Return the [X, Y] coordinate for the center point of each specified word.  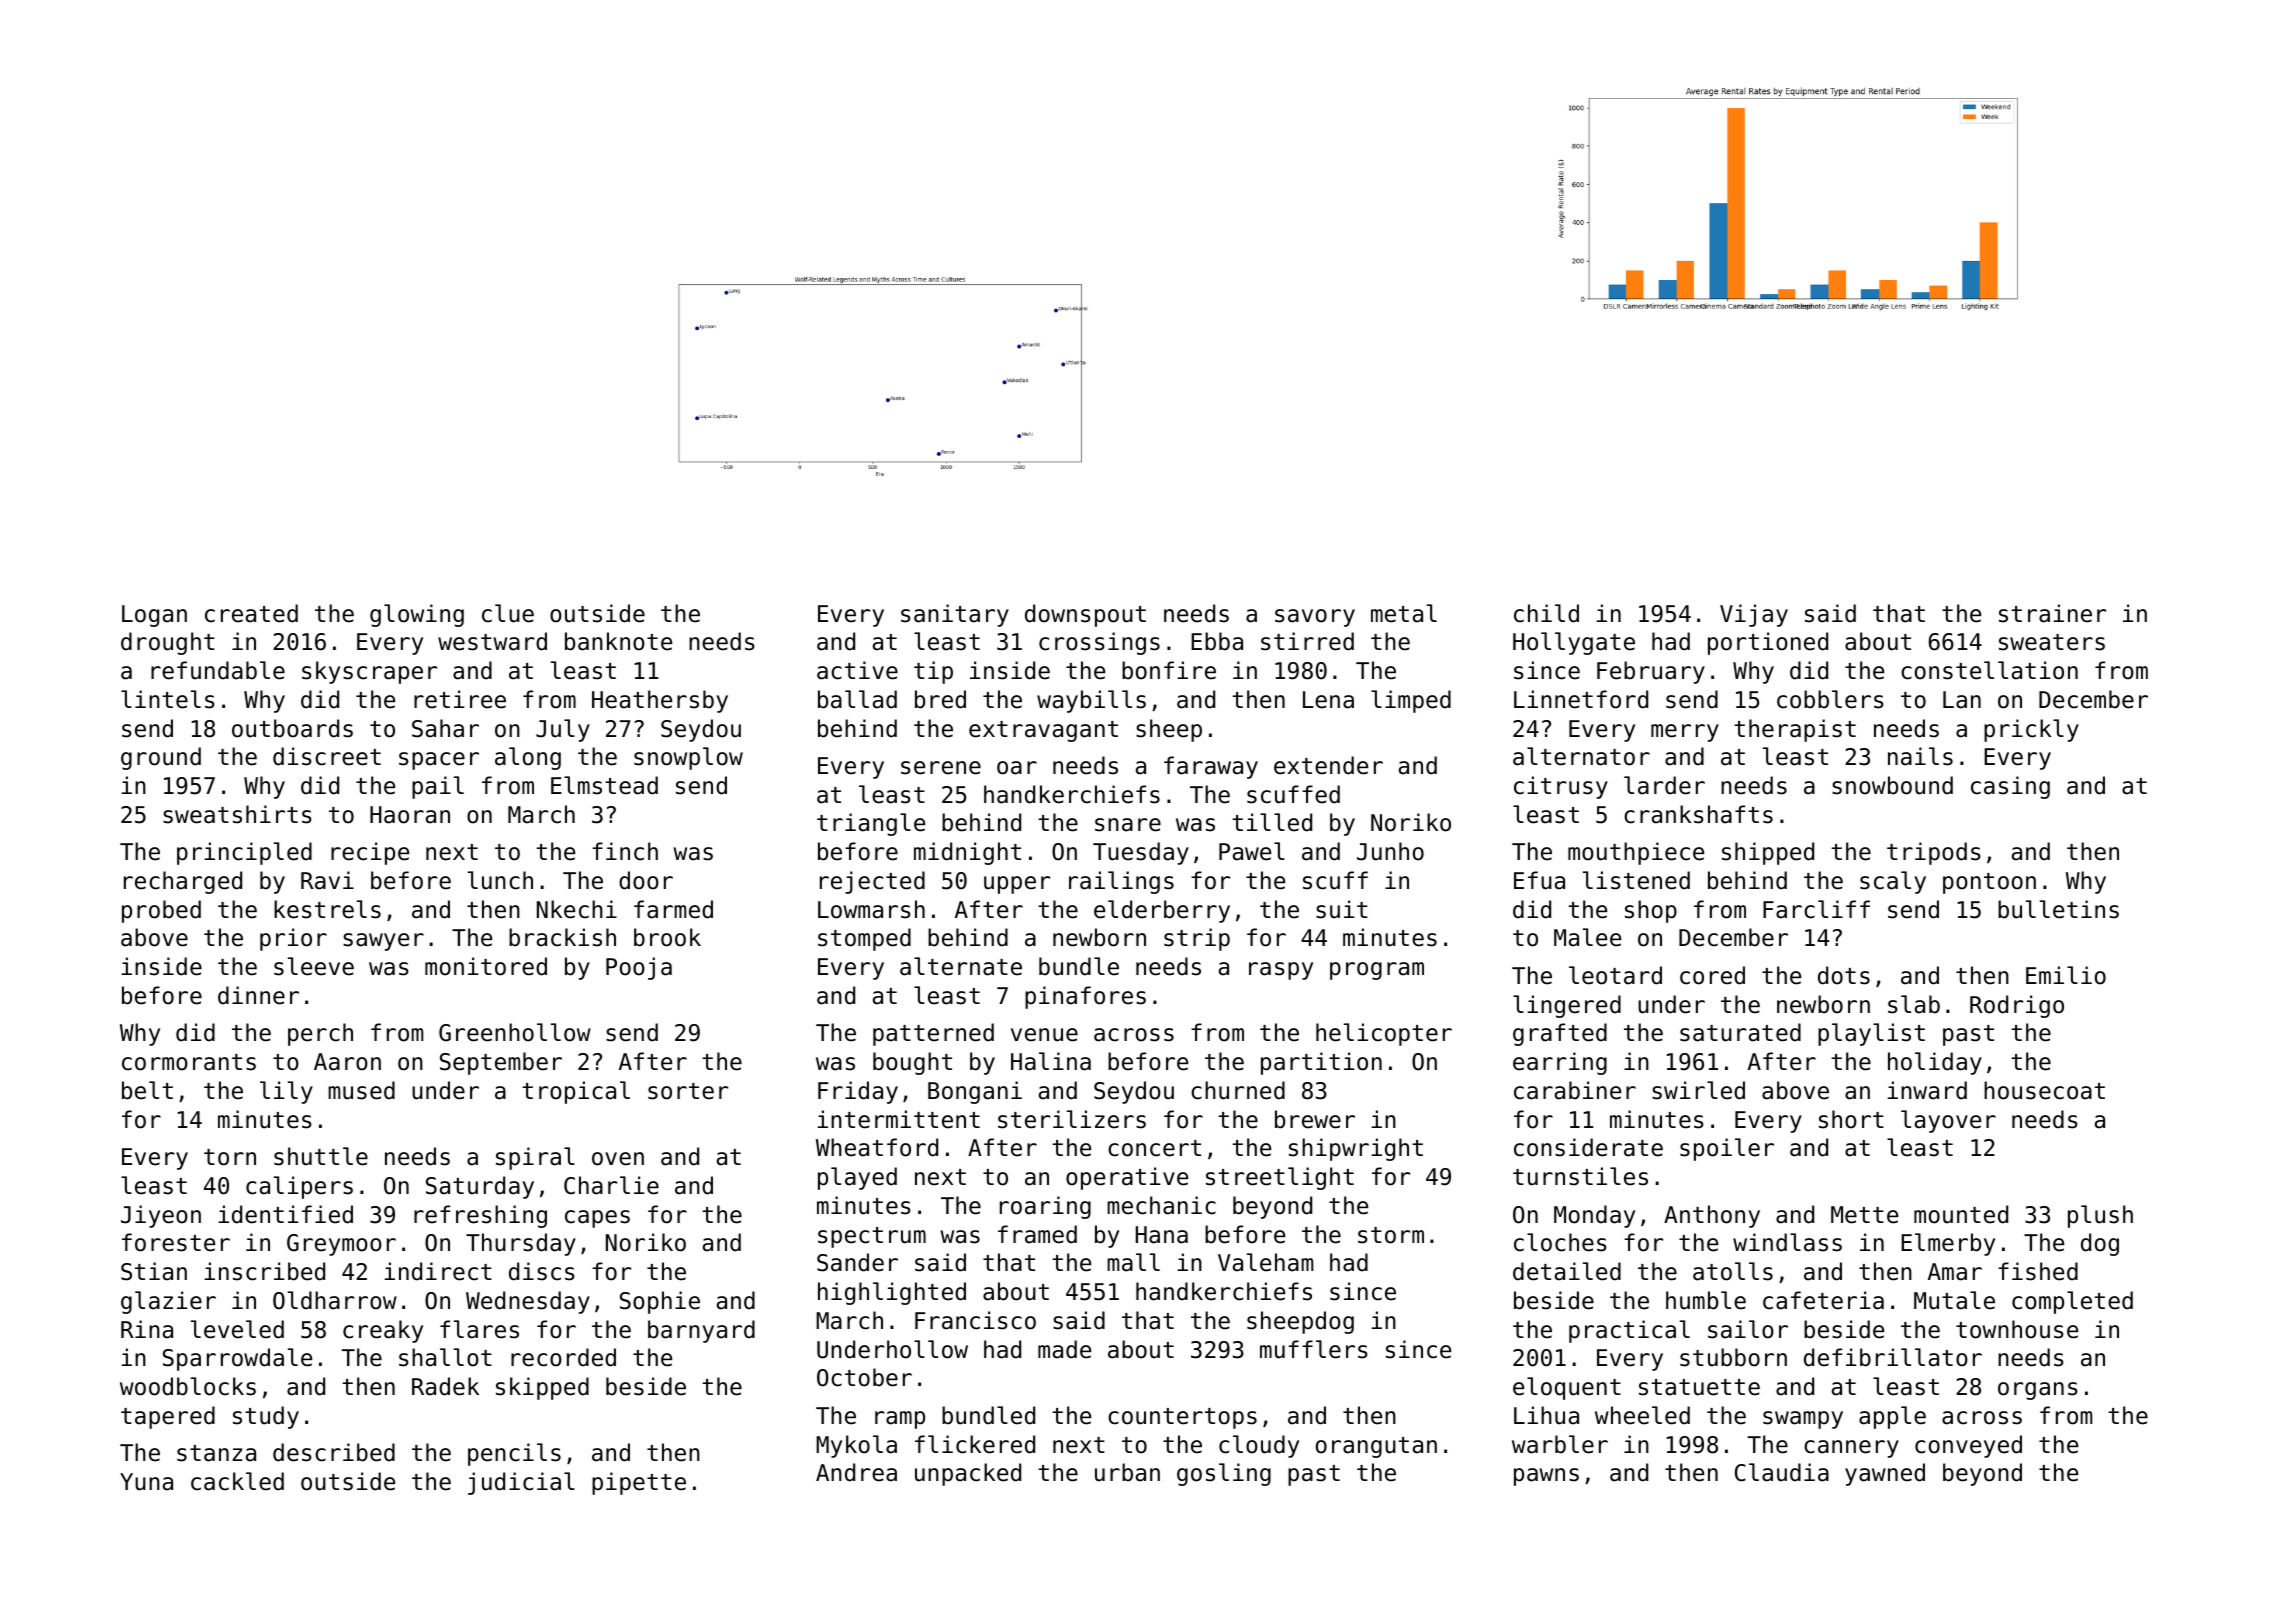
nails [1920, 756]
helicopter [1384, 1034]
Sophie [660, 1302]
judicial [521, 1483]
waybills [1091, 701]
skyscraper [369, 672]
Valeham [1266, 1262]
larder [1664, 785]
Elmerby [1948, 1244]
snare [1128, 825]
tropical [576, 1092]
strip [1197, 939]
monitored [486, 966]
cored [1712, 975]
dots [1844, 975]
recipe [370, 853]
